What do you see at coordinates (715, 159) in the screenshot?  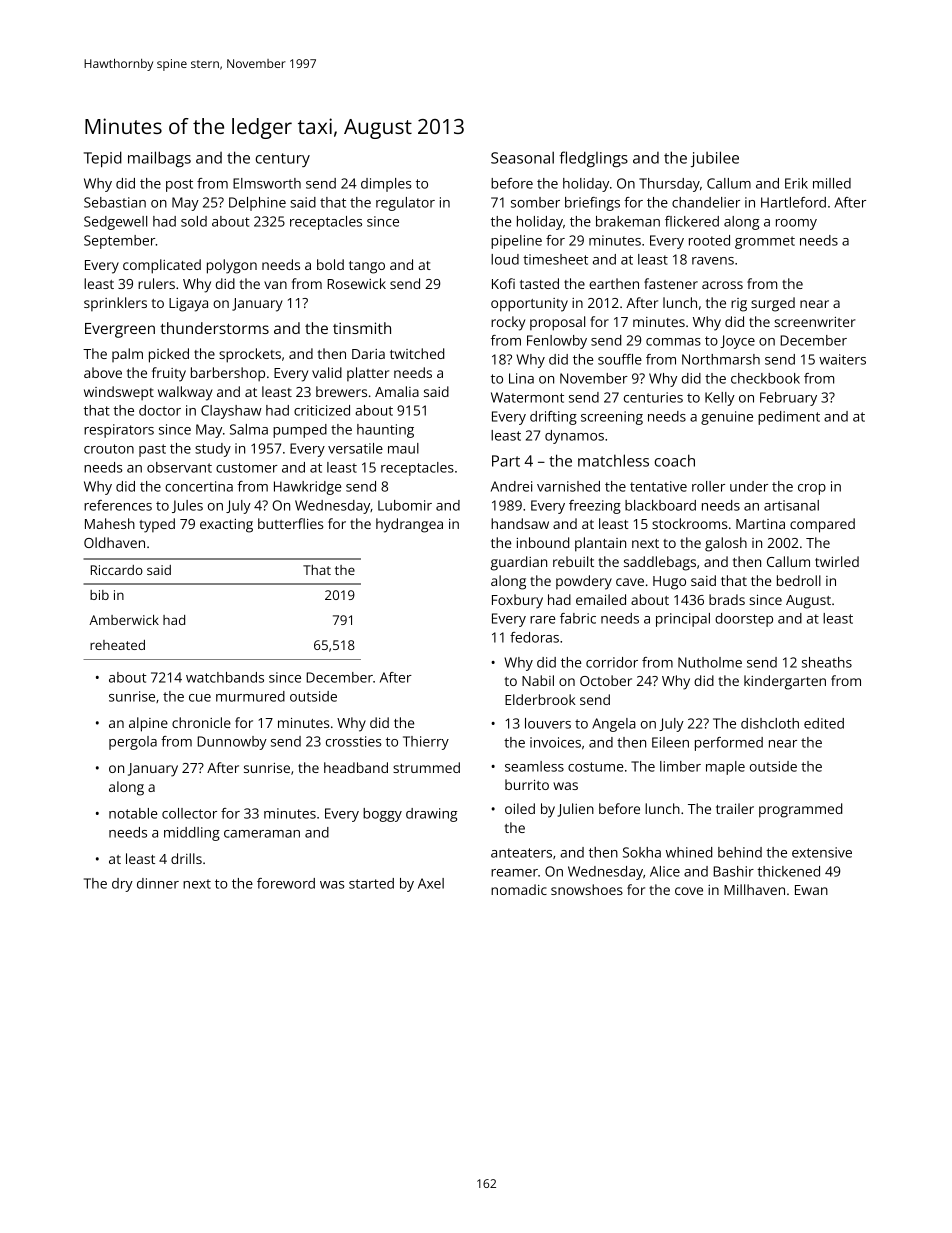 I see `jubilee` at bounding box center [715, 159].
